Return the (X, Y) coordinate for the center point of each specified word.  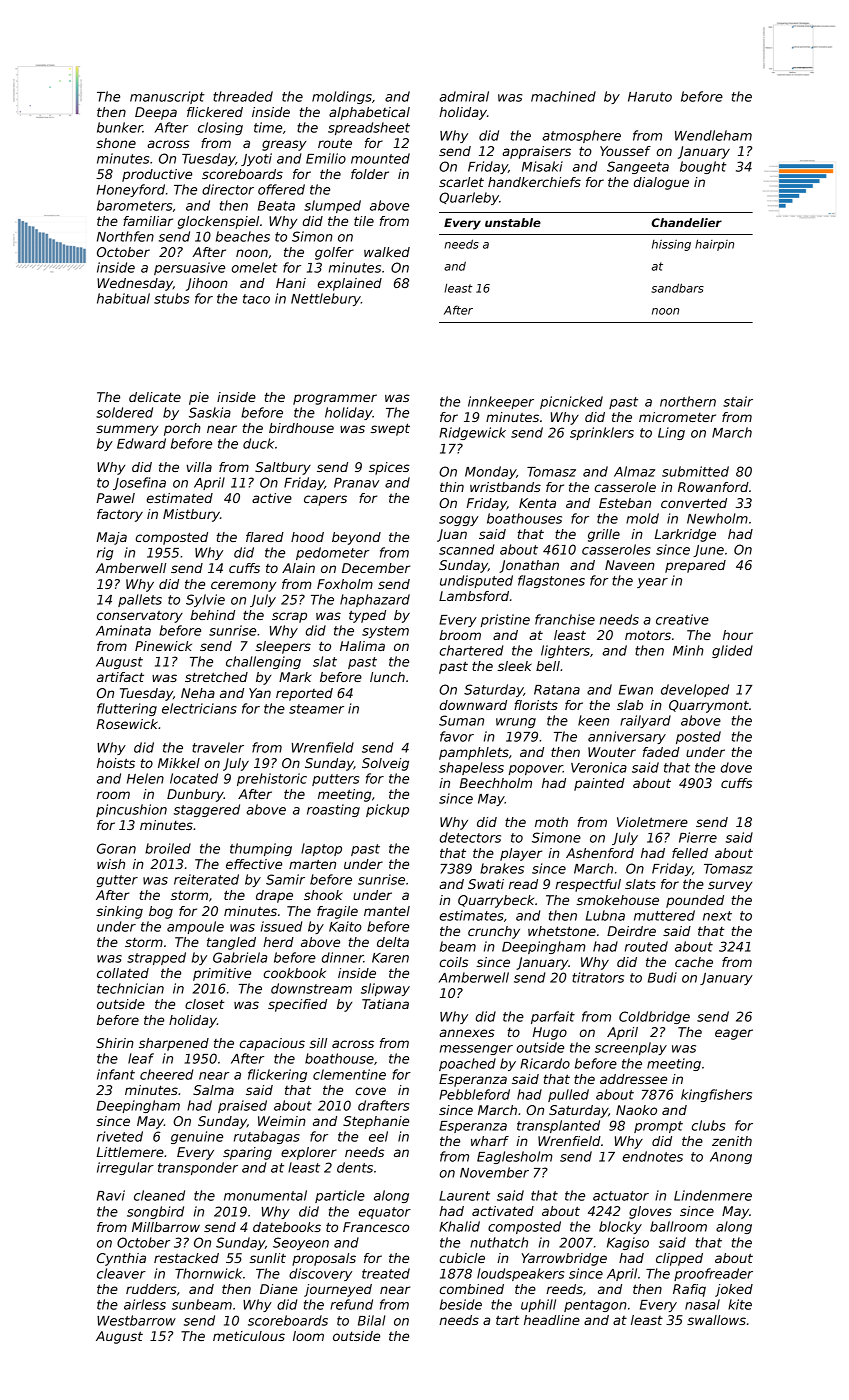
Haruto (650, 97)
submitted (695, 471)
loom (308, 1336)
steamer (316, 709)
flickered (215, 112)
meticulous (249, 1336)
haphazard (375, 600)
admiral (464, 96)
